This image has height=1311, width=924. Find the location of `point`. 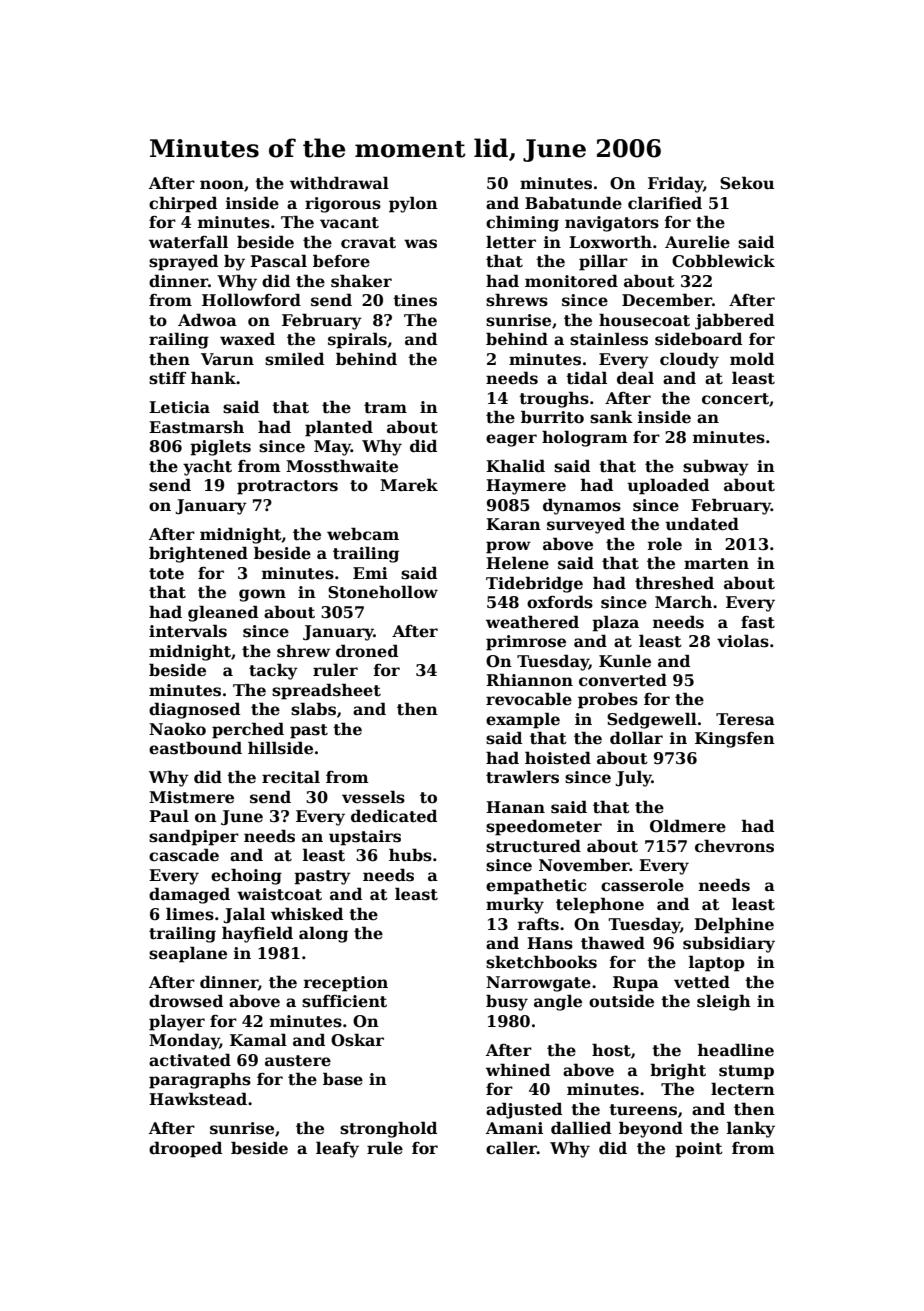

point is located at coordinates (699, 1150).
